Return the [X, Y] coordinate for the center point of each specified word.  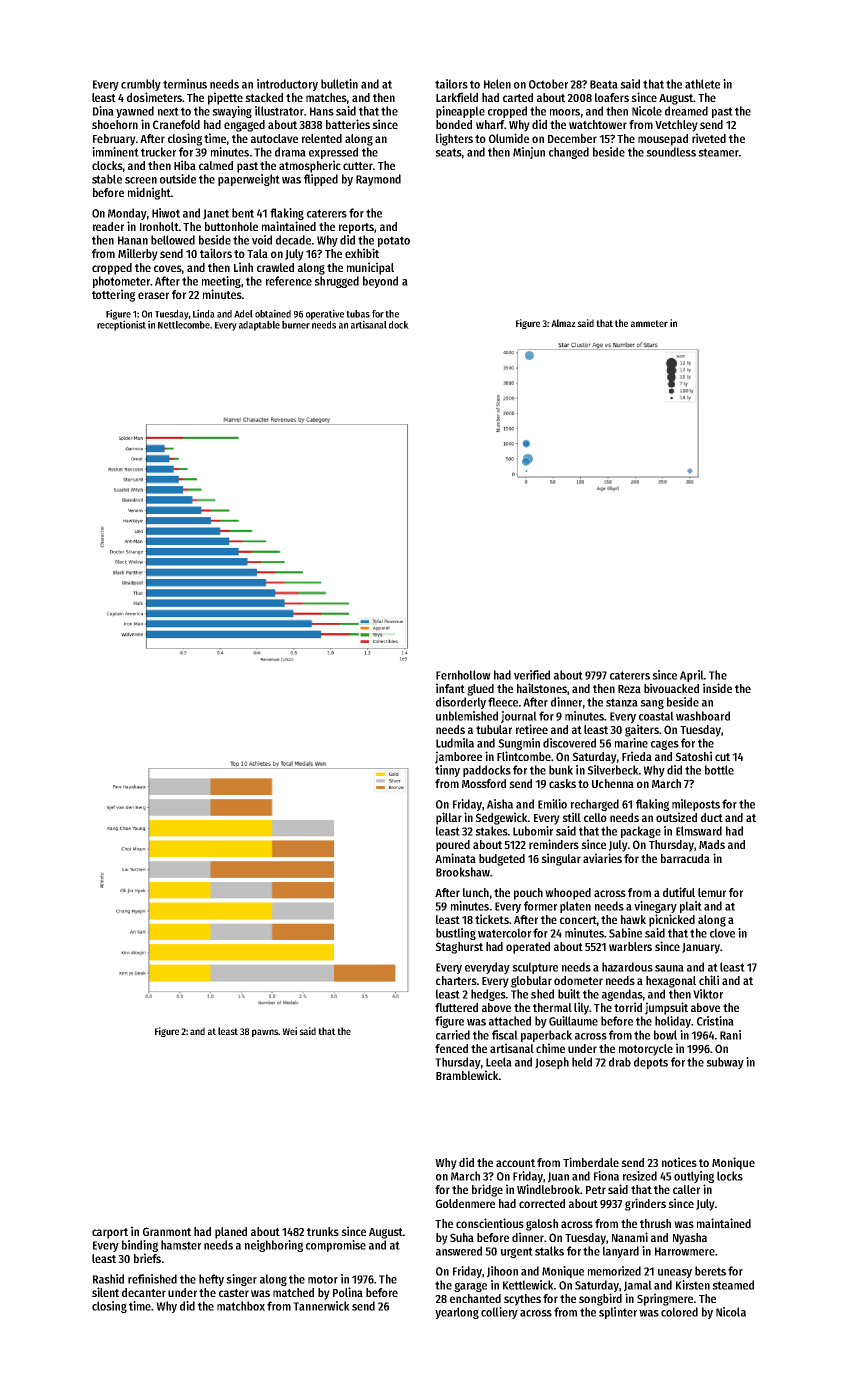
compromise [336, 1246]
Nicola [731, 1312]
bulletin [339, 84]
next [168, 111]
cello [595, 817]
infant [450, 688]
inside [717, 688]
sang [652, 704]
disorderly [461, 703]
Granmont [167, 1231]
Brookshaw [463, 872]
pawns [265, 1033]
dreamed [686, 111]
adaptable [259, 326]
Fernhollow [463, 675]
